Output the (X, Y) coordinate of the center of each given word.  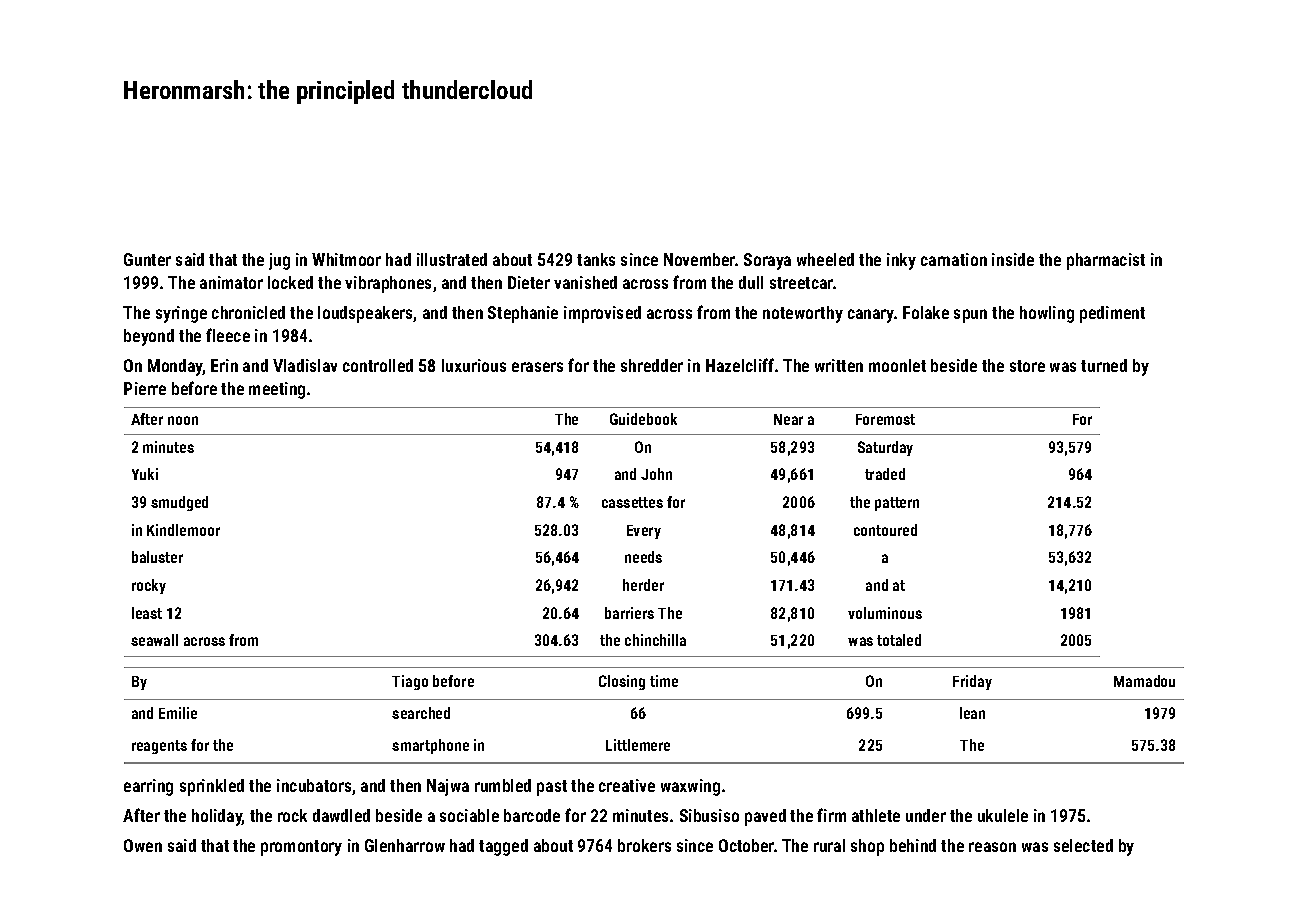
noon (183, 420)
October (747, 845)
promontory (301, 848)
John (656, 474)
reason (992, 847)
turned (1104, 365)
